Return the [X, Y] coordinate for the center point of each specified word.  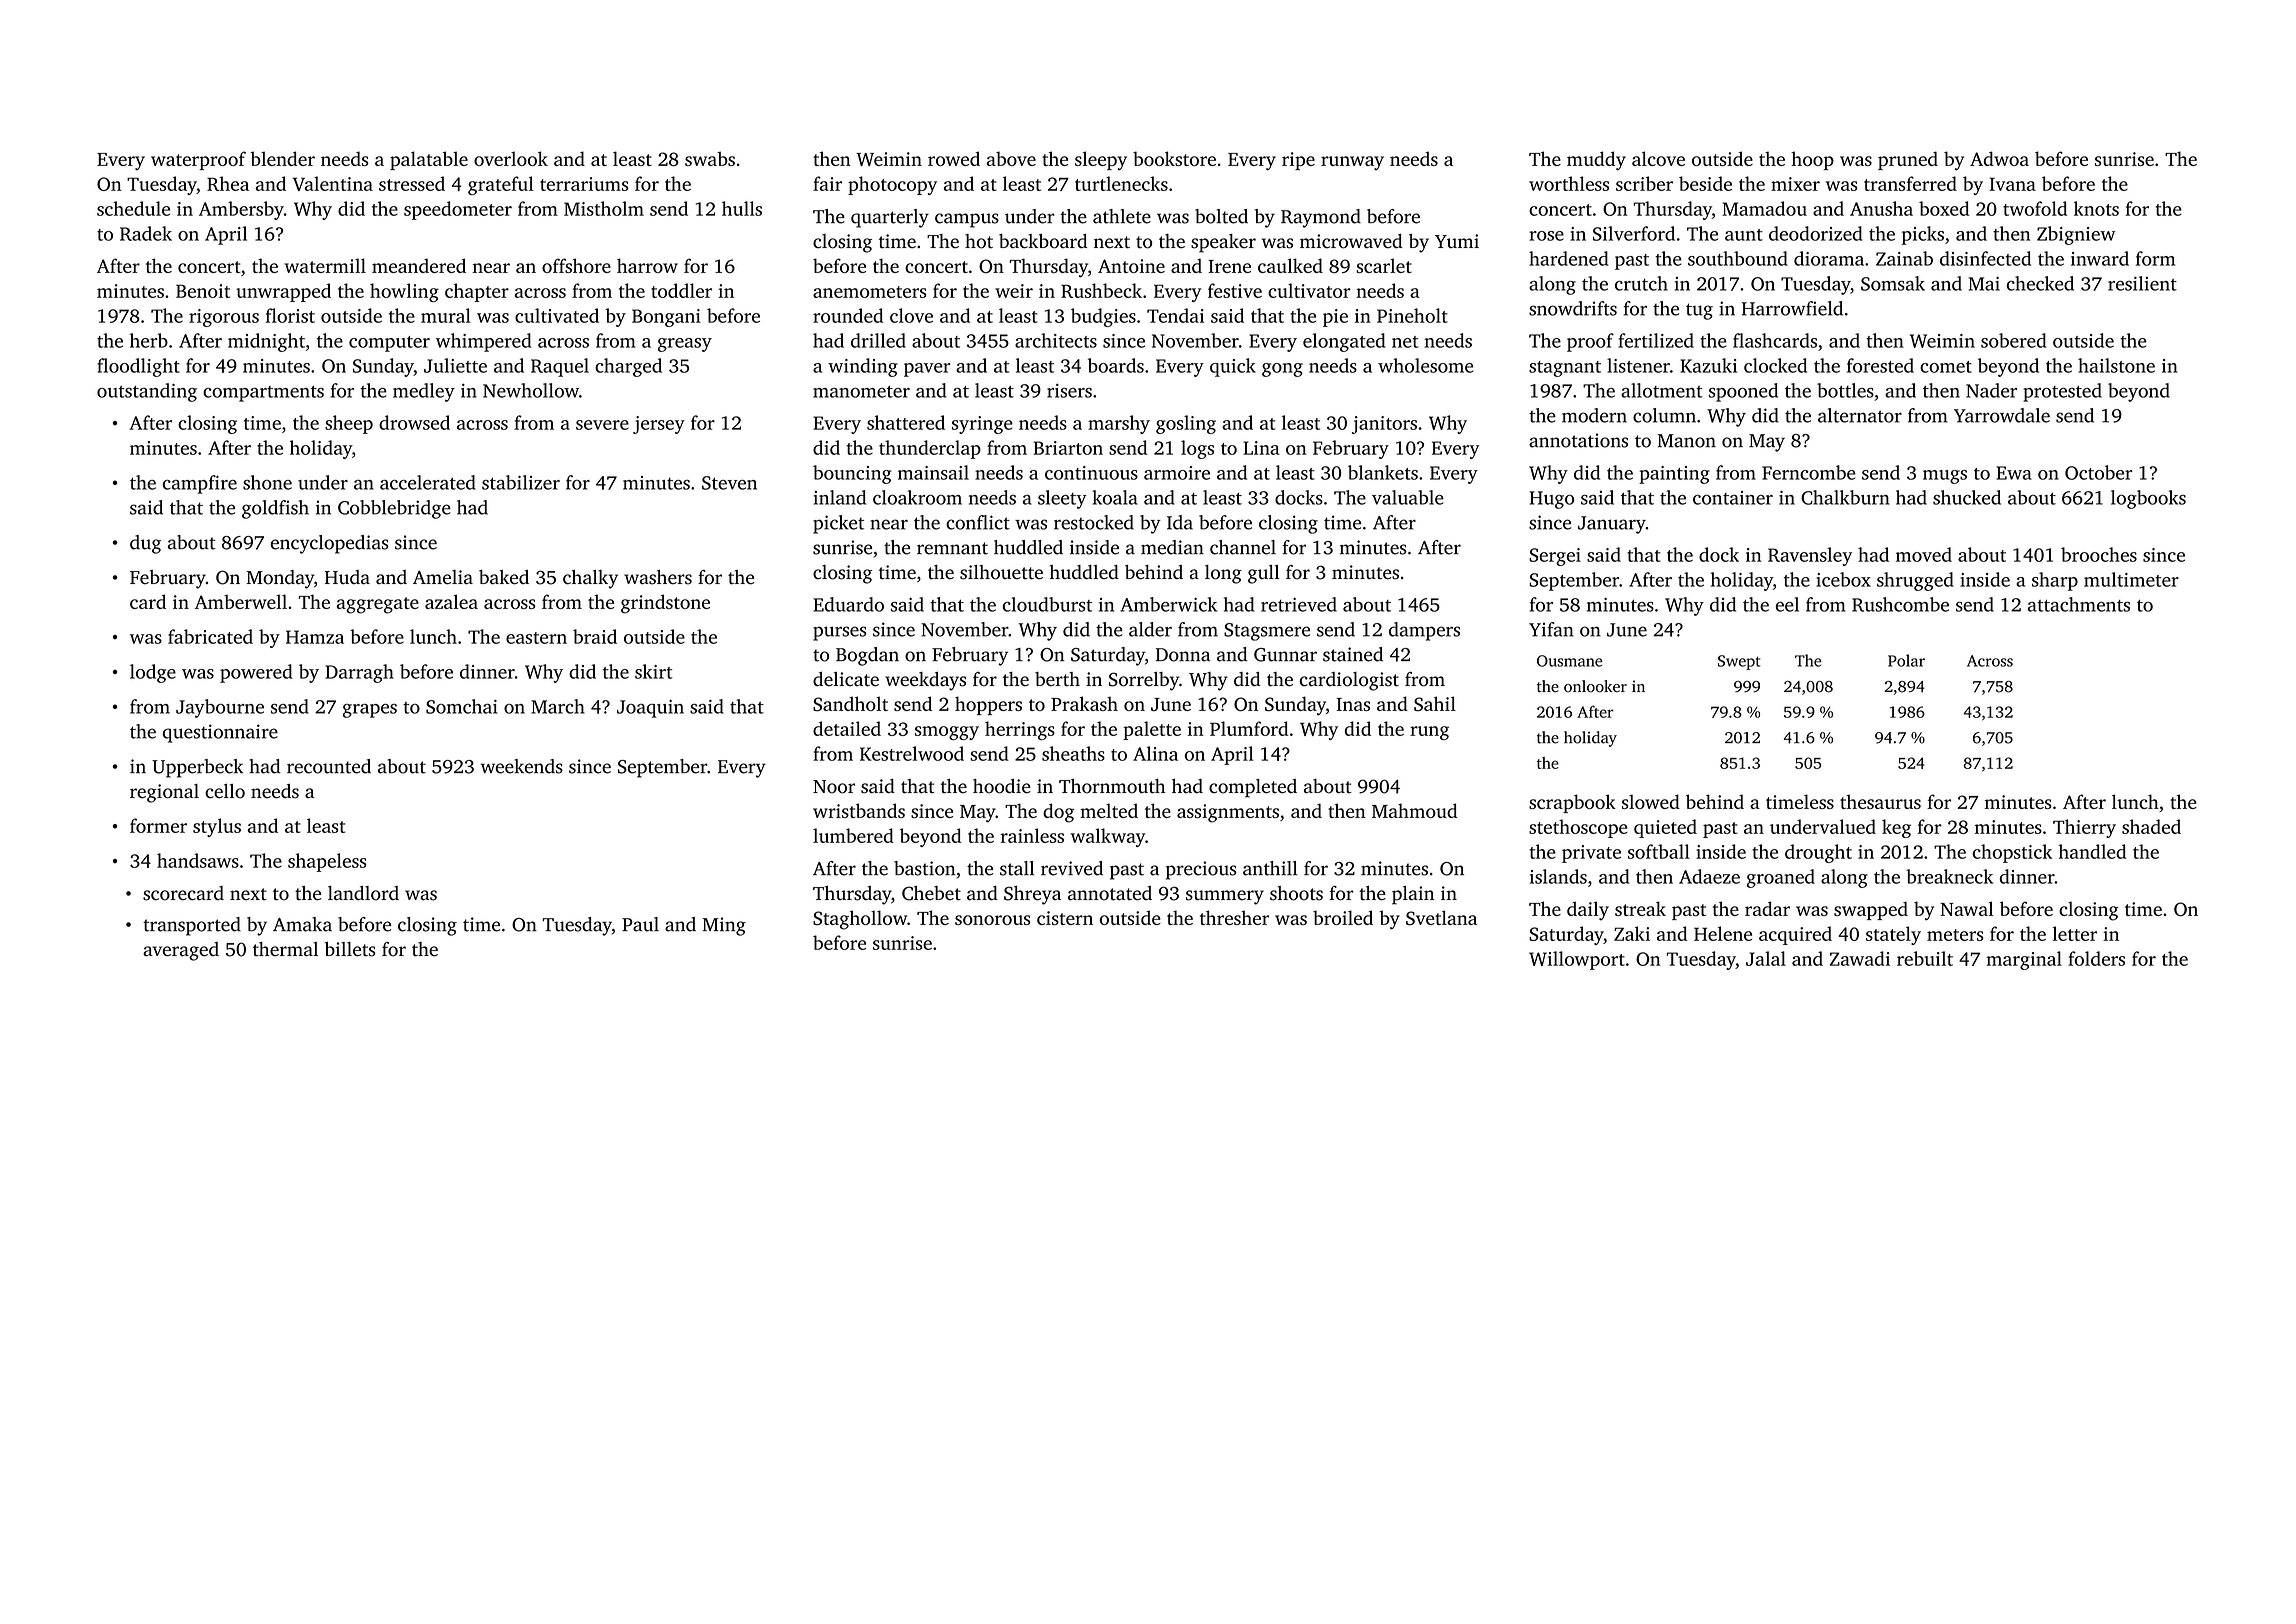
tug [1699, 311]
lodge [153, 673]
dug [145, 544]
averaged [181, 951]
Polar [1906, 660]
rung [1429, 733]
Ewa [2014, 473]
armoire [1177, 473]
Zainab [1904, 258]
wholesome [1426, 365]
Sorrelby [1144, 681]
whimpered [484, 342]
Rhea [228, 183]
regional [164, 793]
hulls [742, 208]
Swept [1739, 662]
